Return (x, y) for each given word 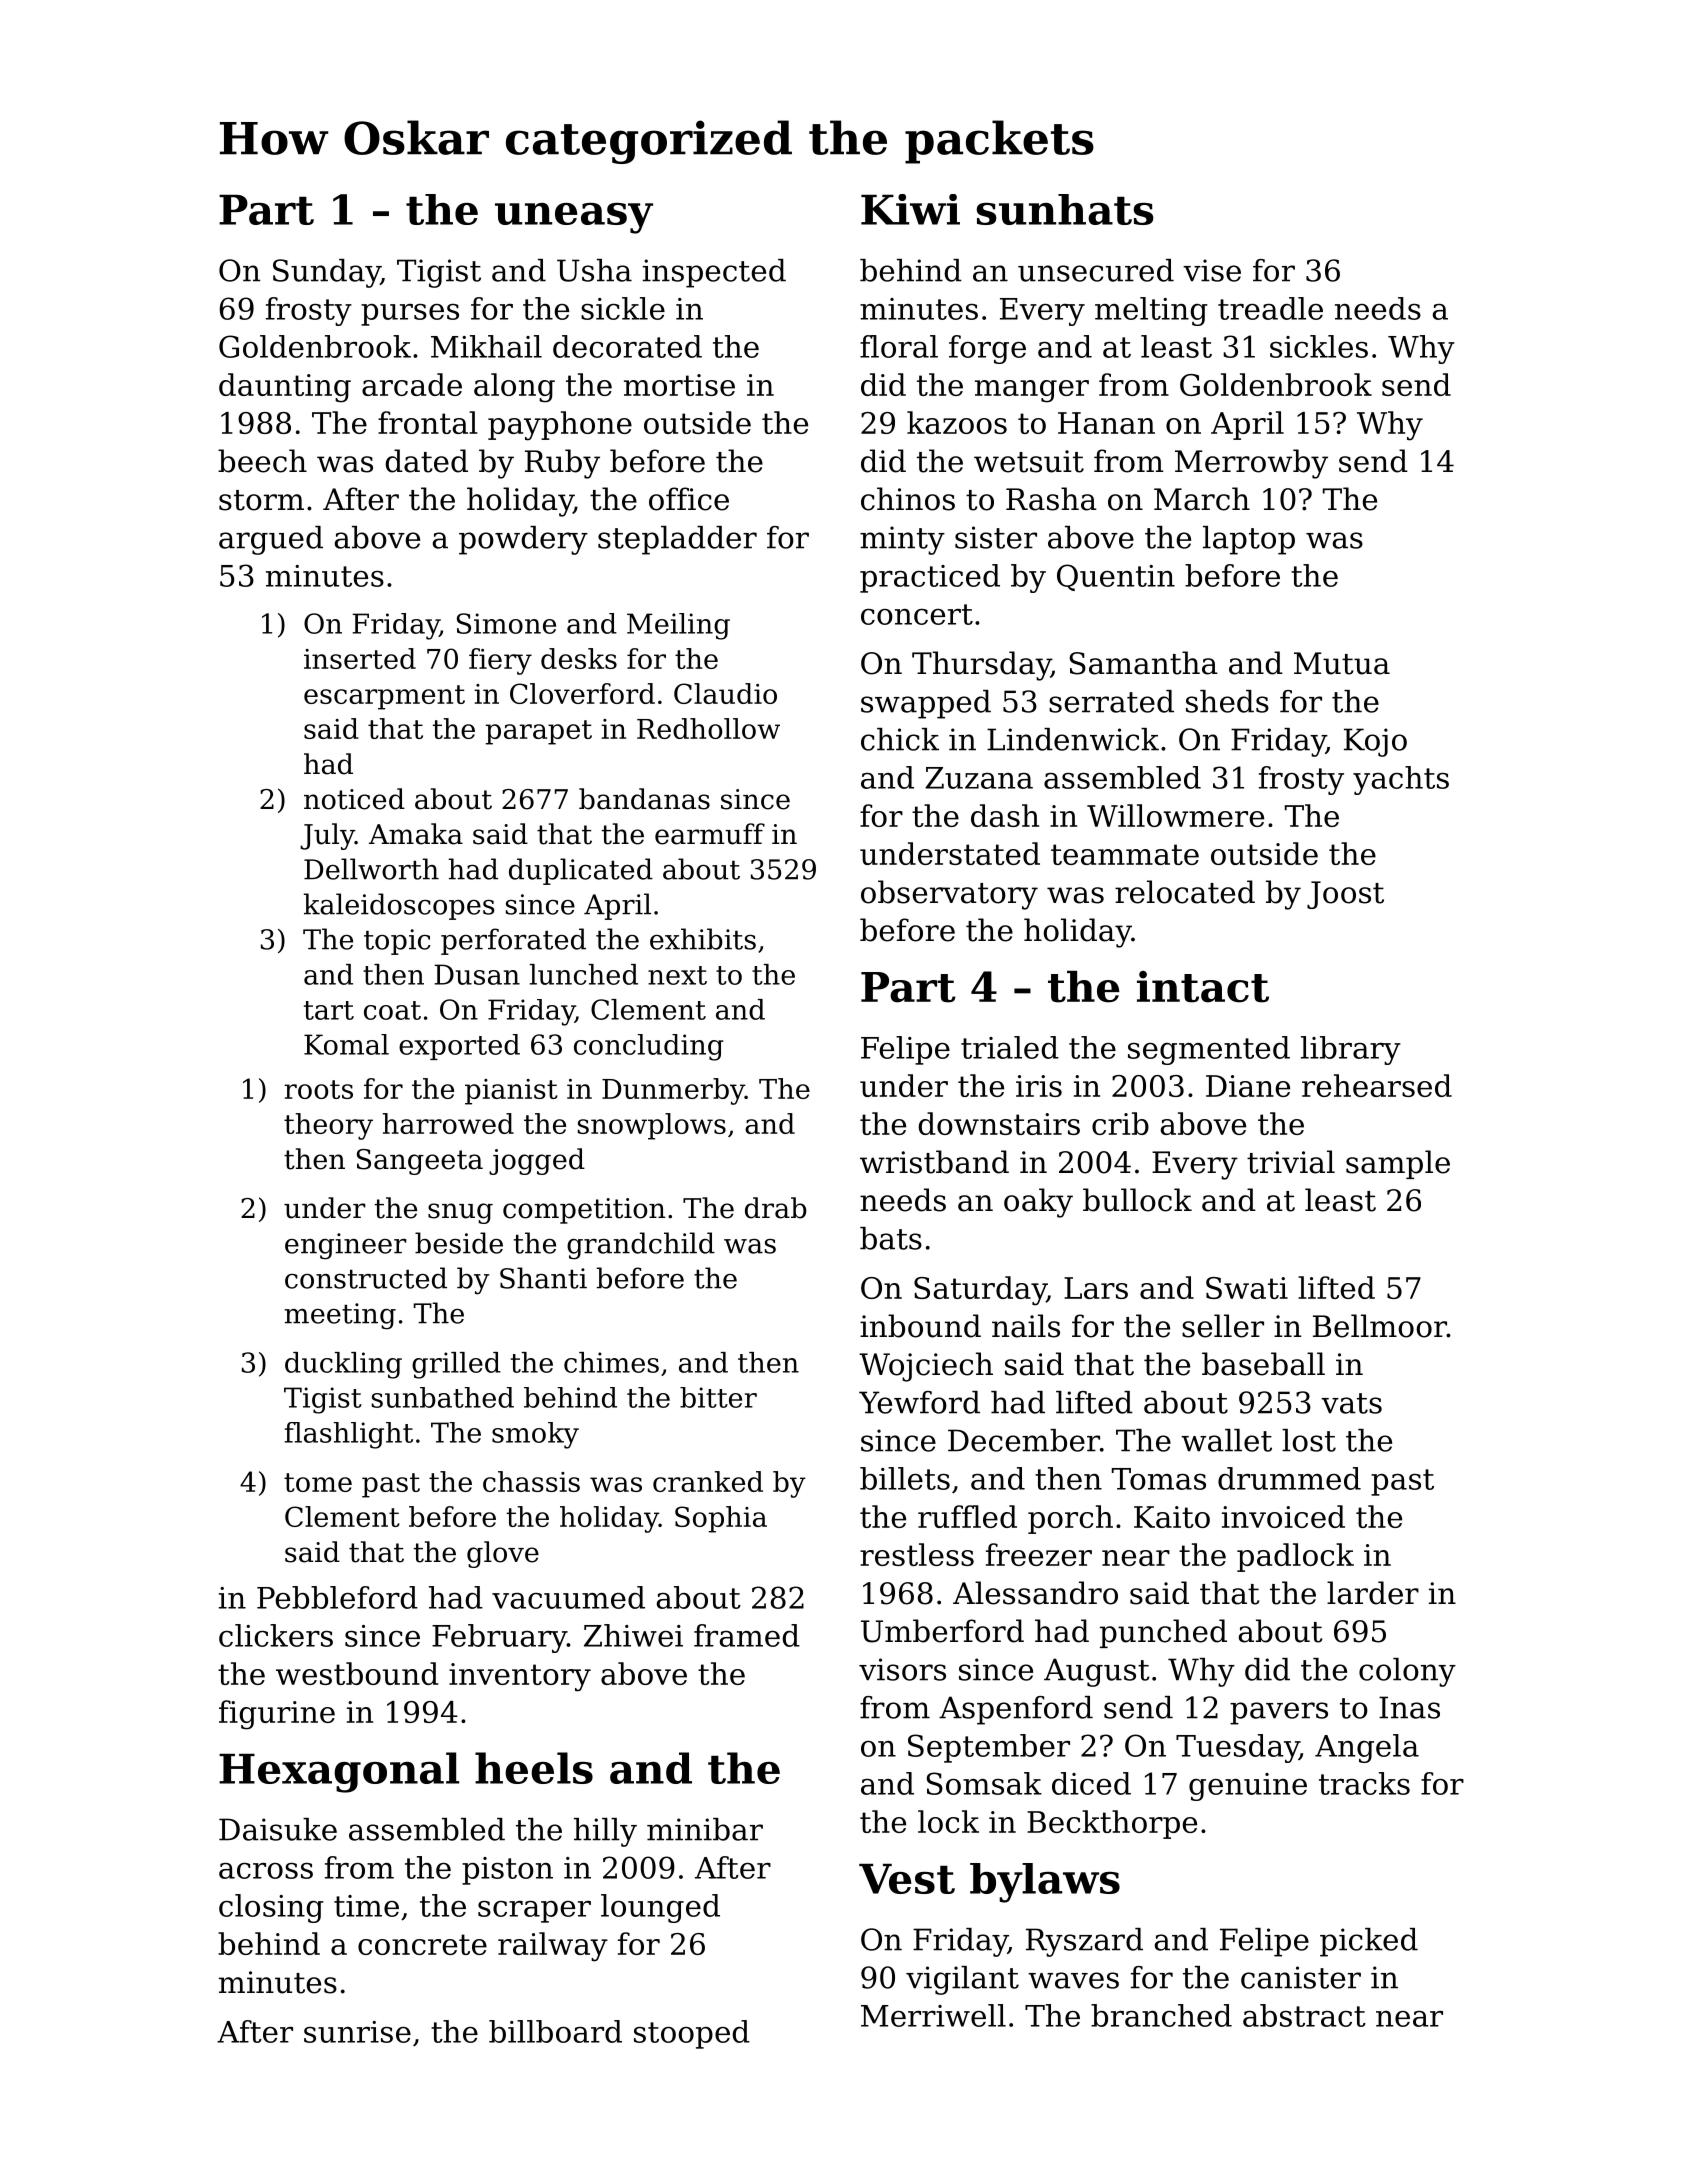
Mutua (1342, 663)
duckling (343, 1365)
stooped (692, 2034)
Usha (594, 270)
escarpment (384, 697)
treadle (1270, 308)
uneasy (574, 218)
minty (902, 540)
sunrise (357, 2032)
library (1351, 1050)
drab (776, 1208)
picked (1369, 1942)
